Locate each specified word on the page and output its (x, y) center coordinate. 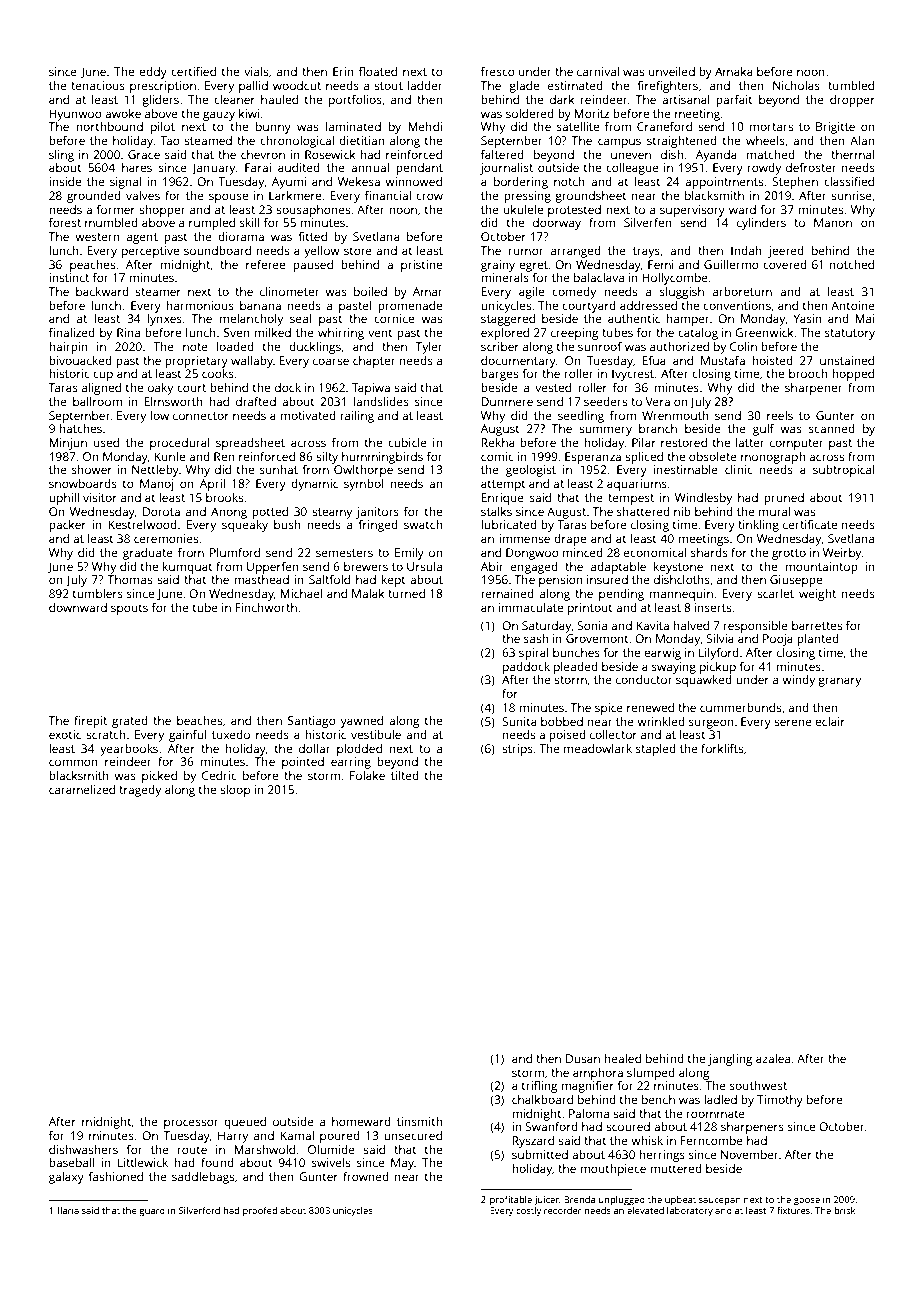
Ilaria (68, 1210)
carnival (598, 71)
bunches (576, 652)
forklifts (722, 748)
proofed (260, 1211)
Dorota (161, 511)
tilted (405, 775)
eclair (830, 721)
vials (256, 71)
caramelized (82, 789)
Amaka (734, 71)
